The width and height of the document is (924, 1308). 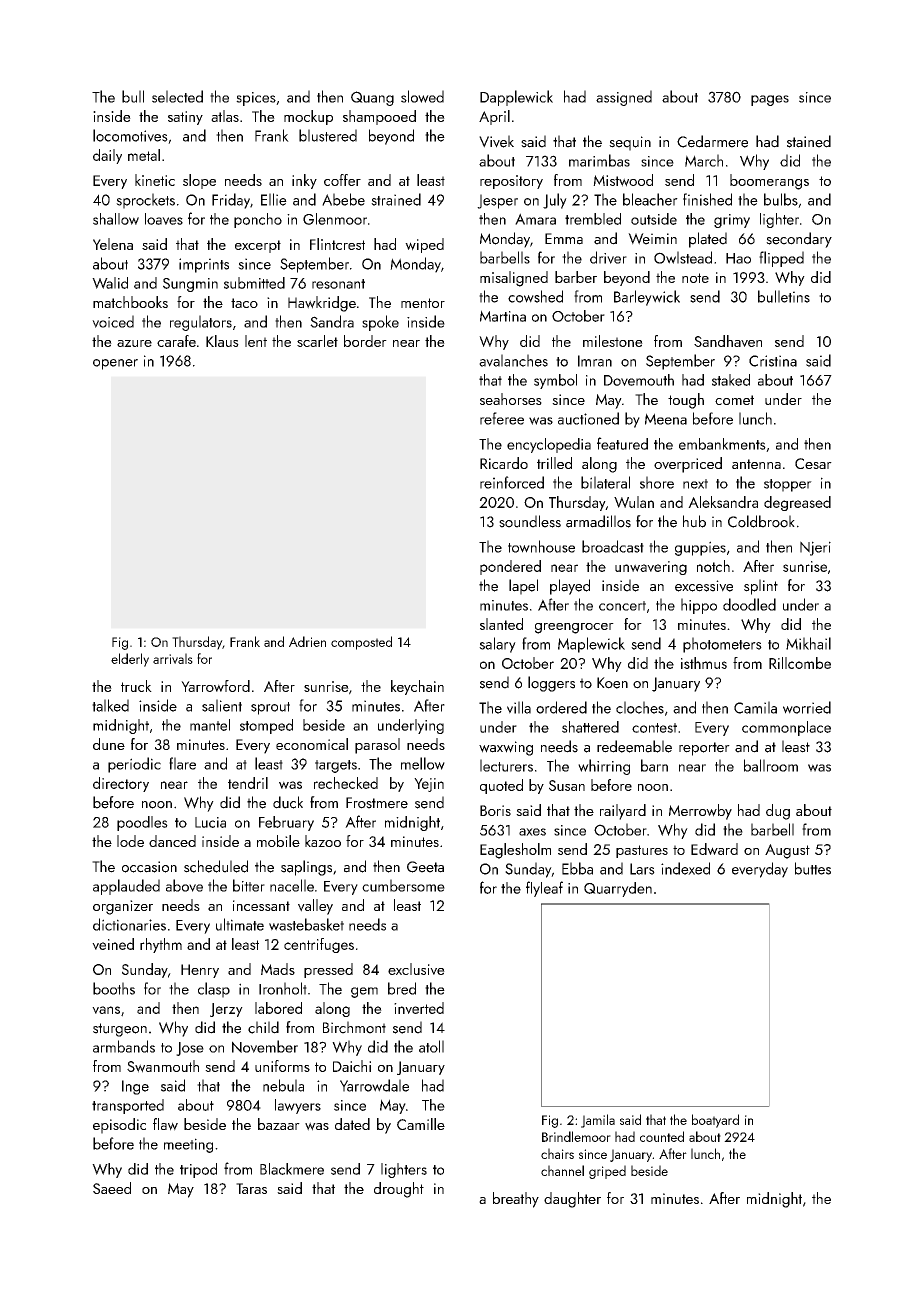 What do you see at coordinates (328, 135) in the document?
I see `blustered` at bounding box center [328, 135].
